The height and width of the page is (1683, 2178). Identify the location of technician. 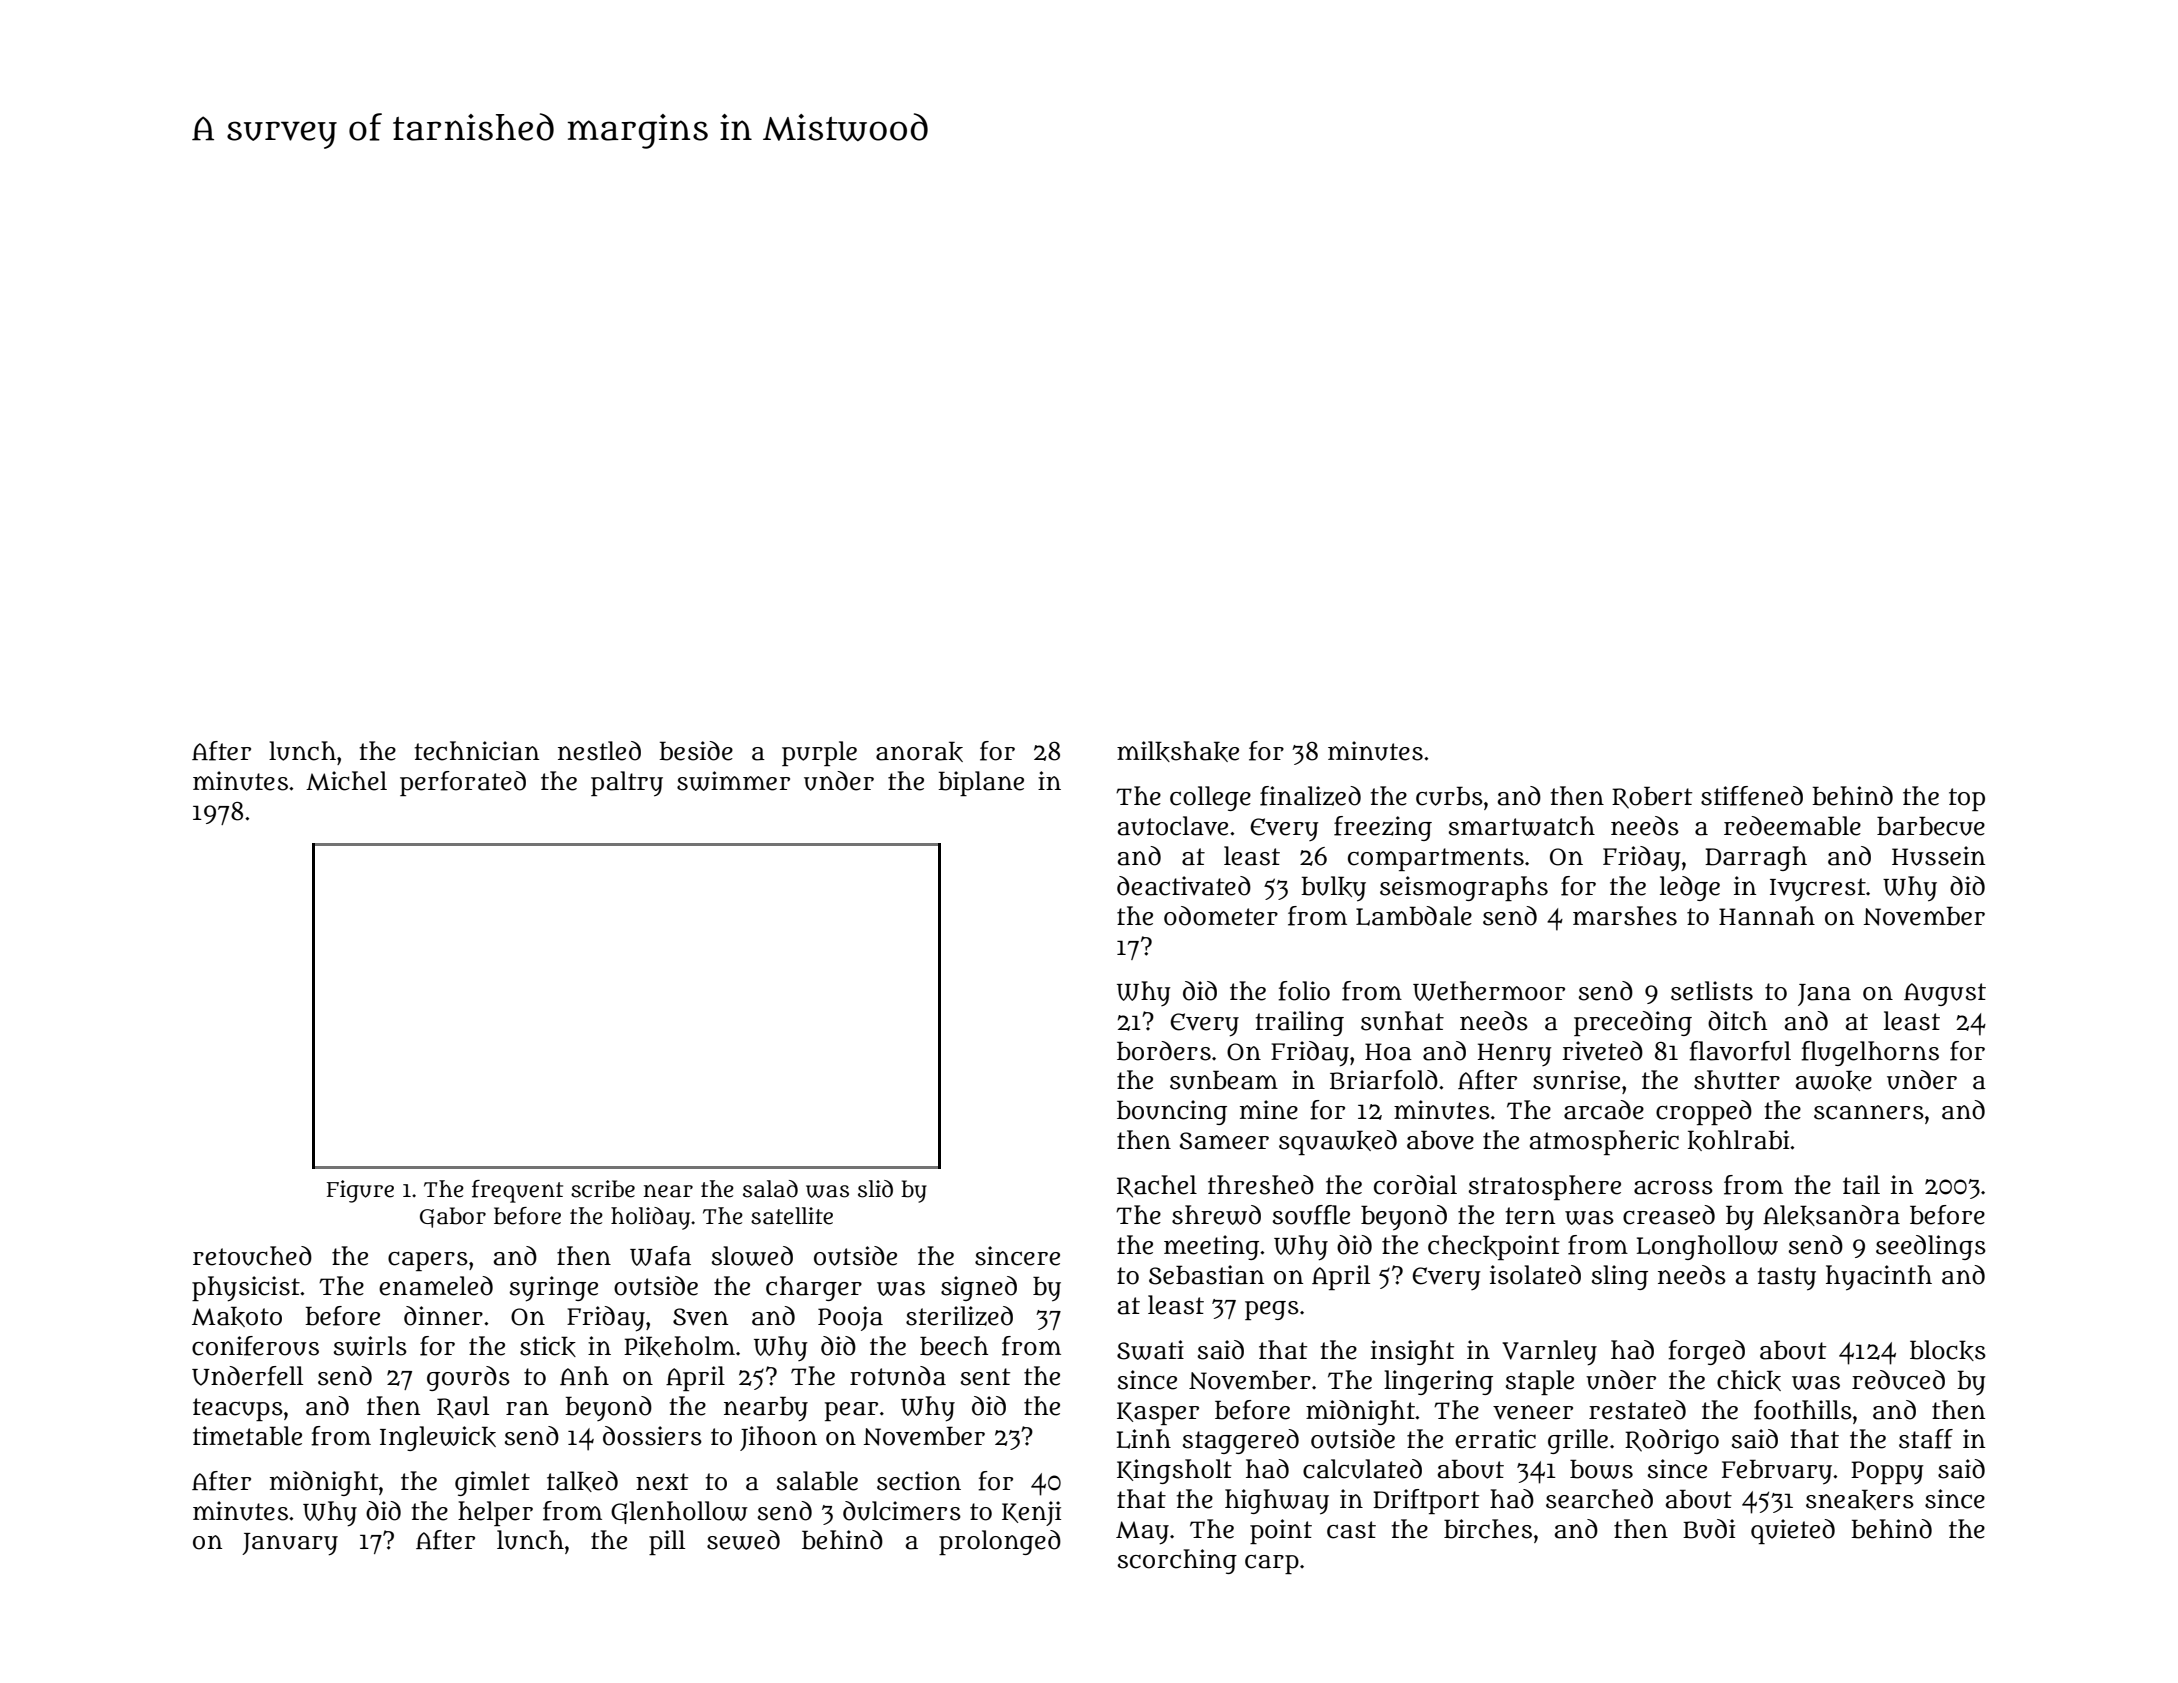
(476, 751).
